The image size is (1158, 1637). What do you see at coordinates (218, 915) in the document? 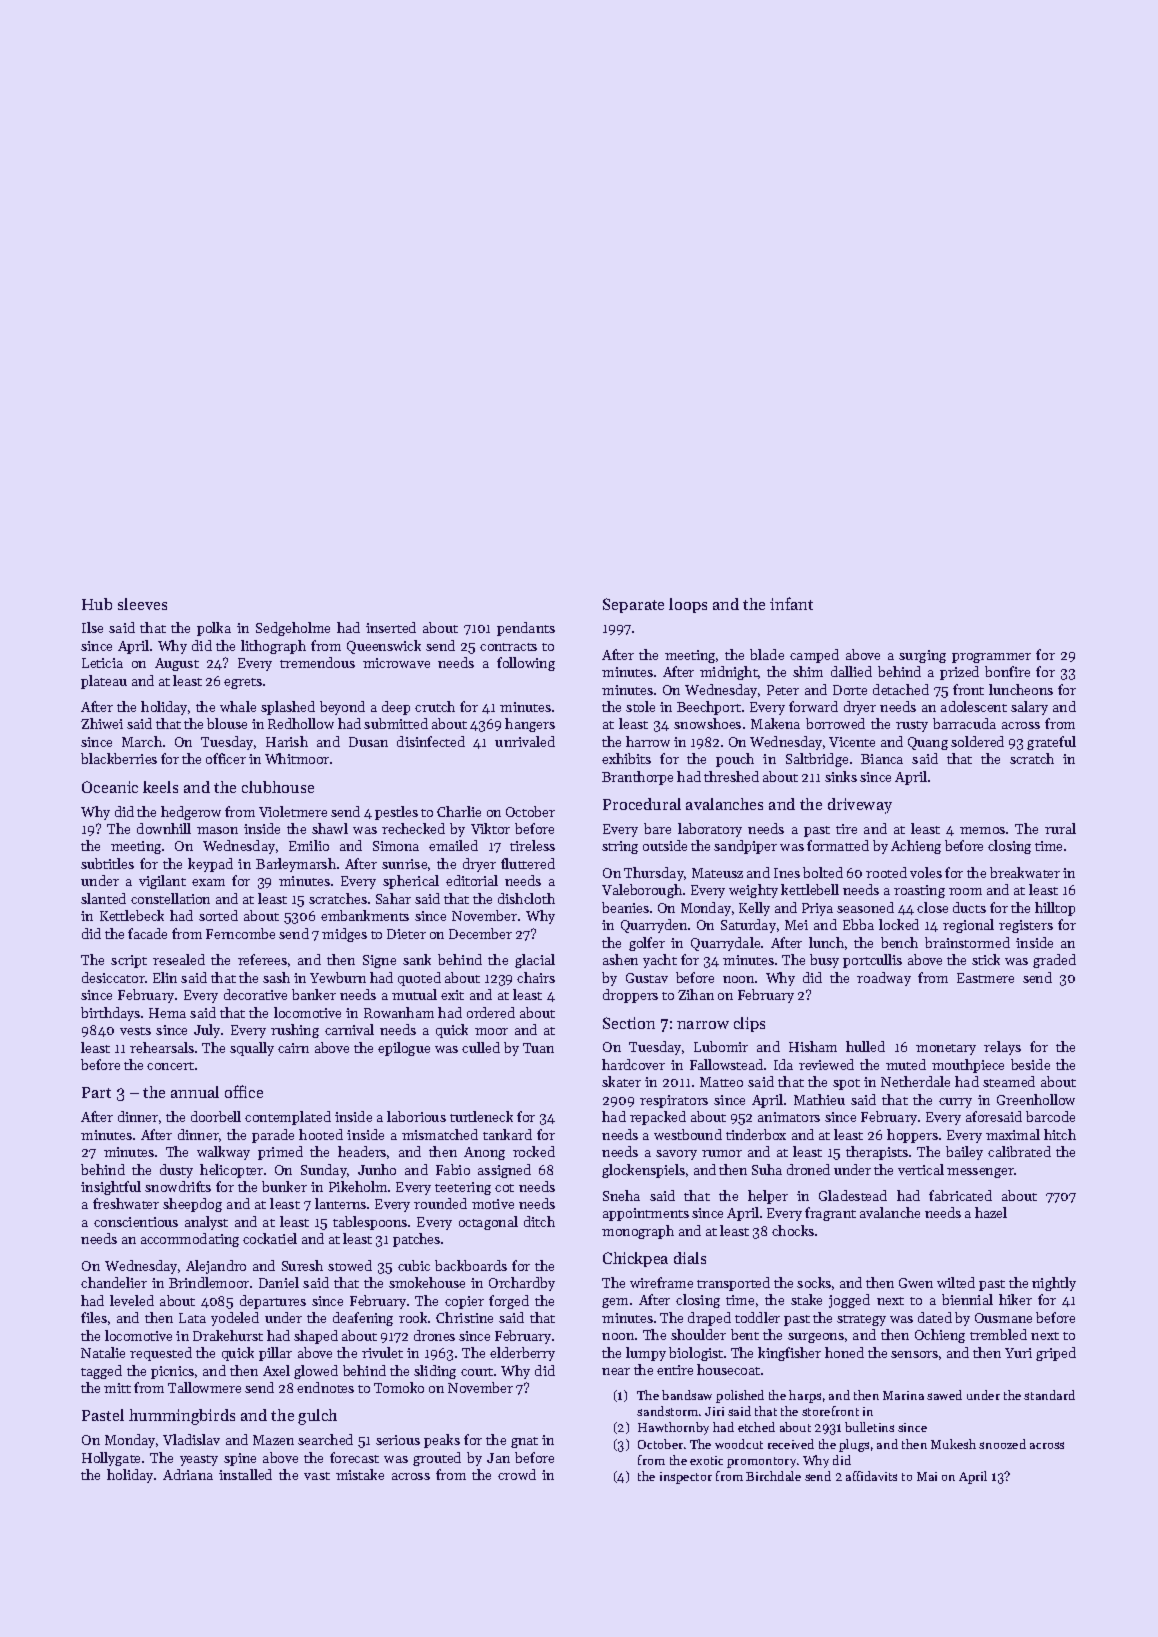
I see `sorted` at bounding box center [218, 915].
